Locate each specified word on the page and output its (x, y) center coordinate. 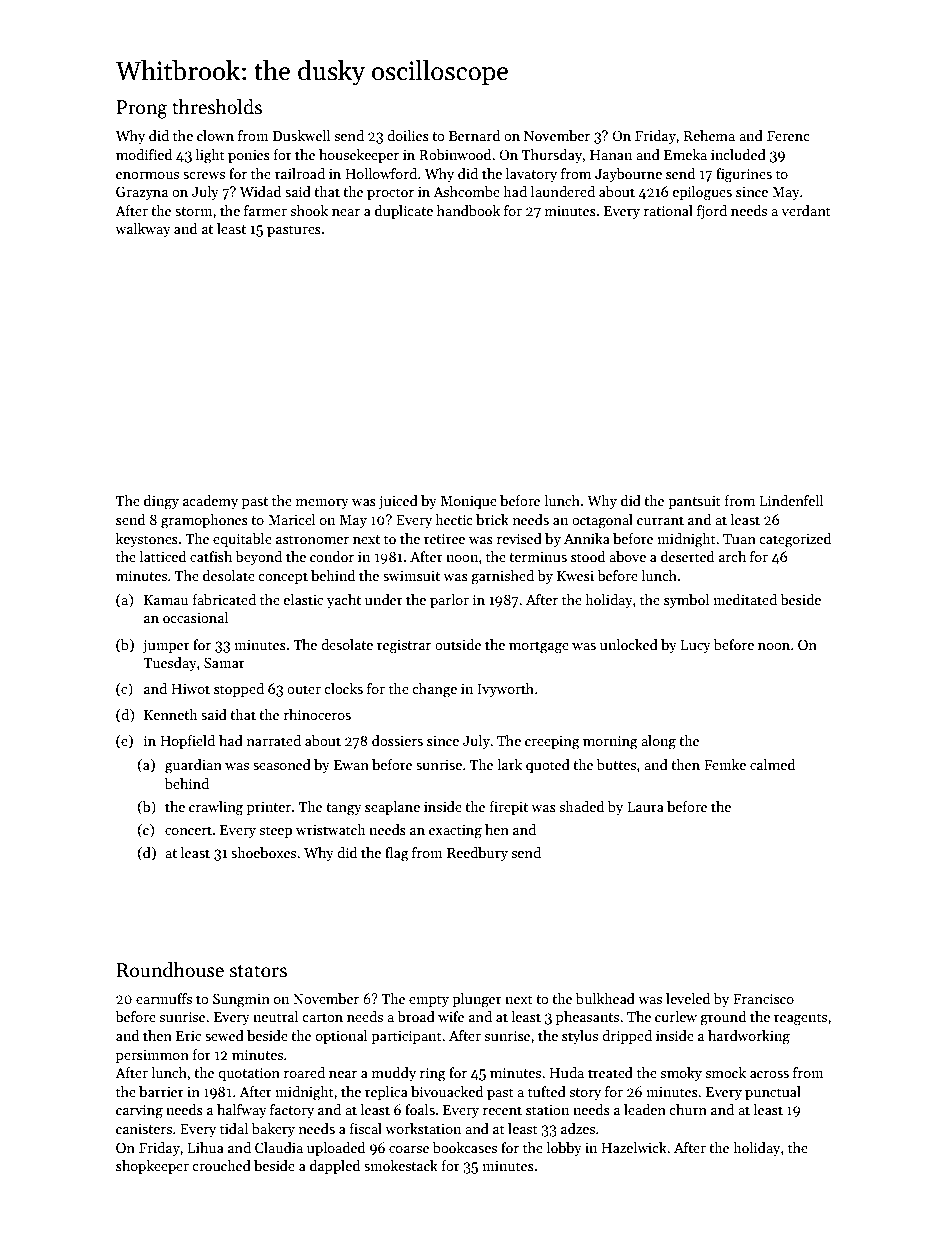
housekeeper (359, 156)
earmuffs (164, 998)
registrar (404, 647)
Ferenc (788, 136)
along (658, 742)
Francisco (763, 999)
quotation (249, 1074)
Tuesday (170, 664)
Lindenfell (791, 500)
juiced (398, 502)
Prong (142, 109)
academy (210, 502)
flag (397, 854)
